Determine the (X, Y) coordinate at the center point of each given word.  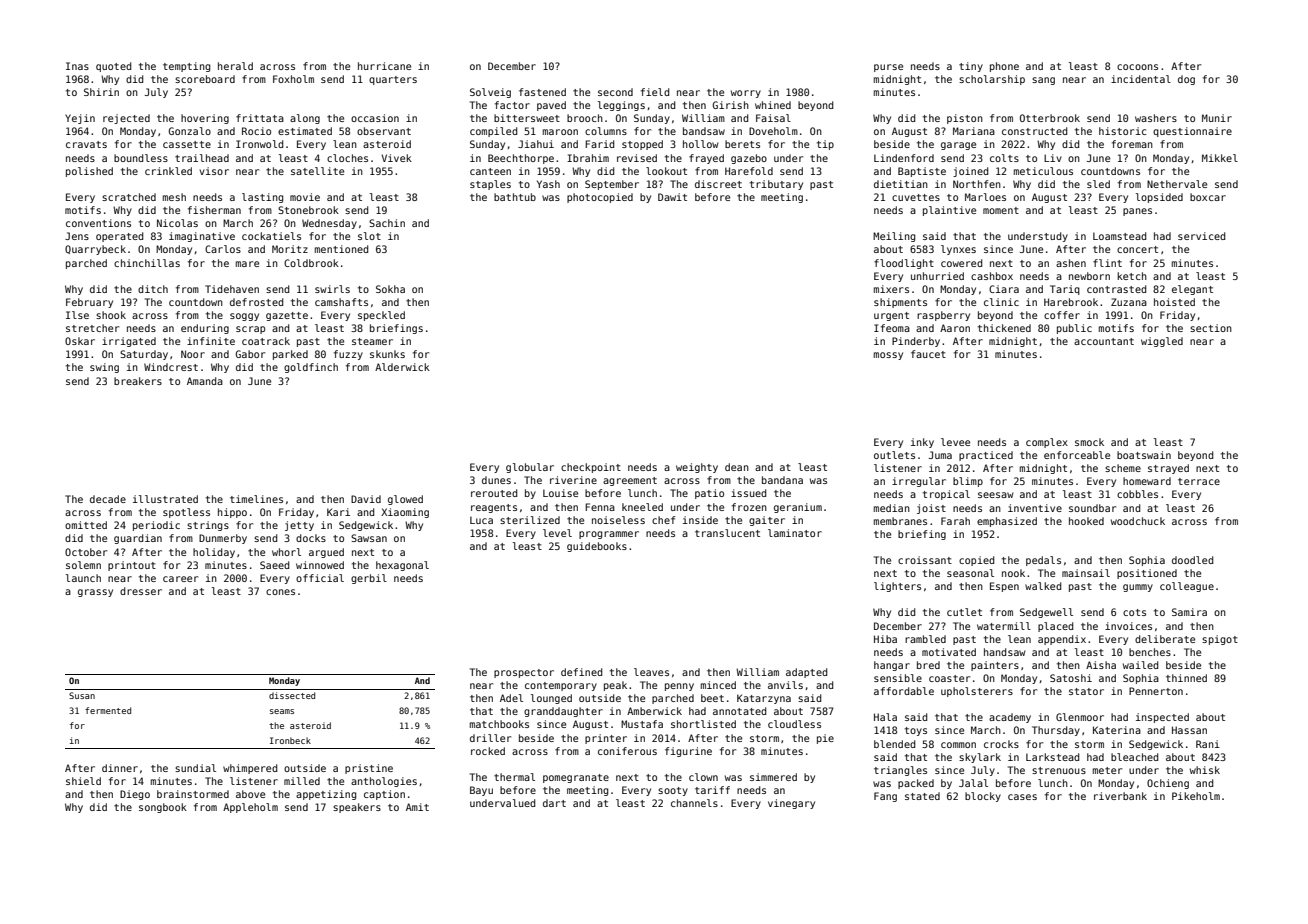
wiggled (1162, 342)
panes (1137, 212)
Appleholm (250, 808)
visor (214, 171)
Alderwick (402, 367)
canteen (490, 171)
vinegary (791, 804)
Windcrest (171, 367)
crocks (1001, 744)
